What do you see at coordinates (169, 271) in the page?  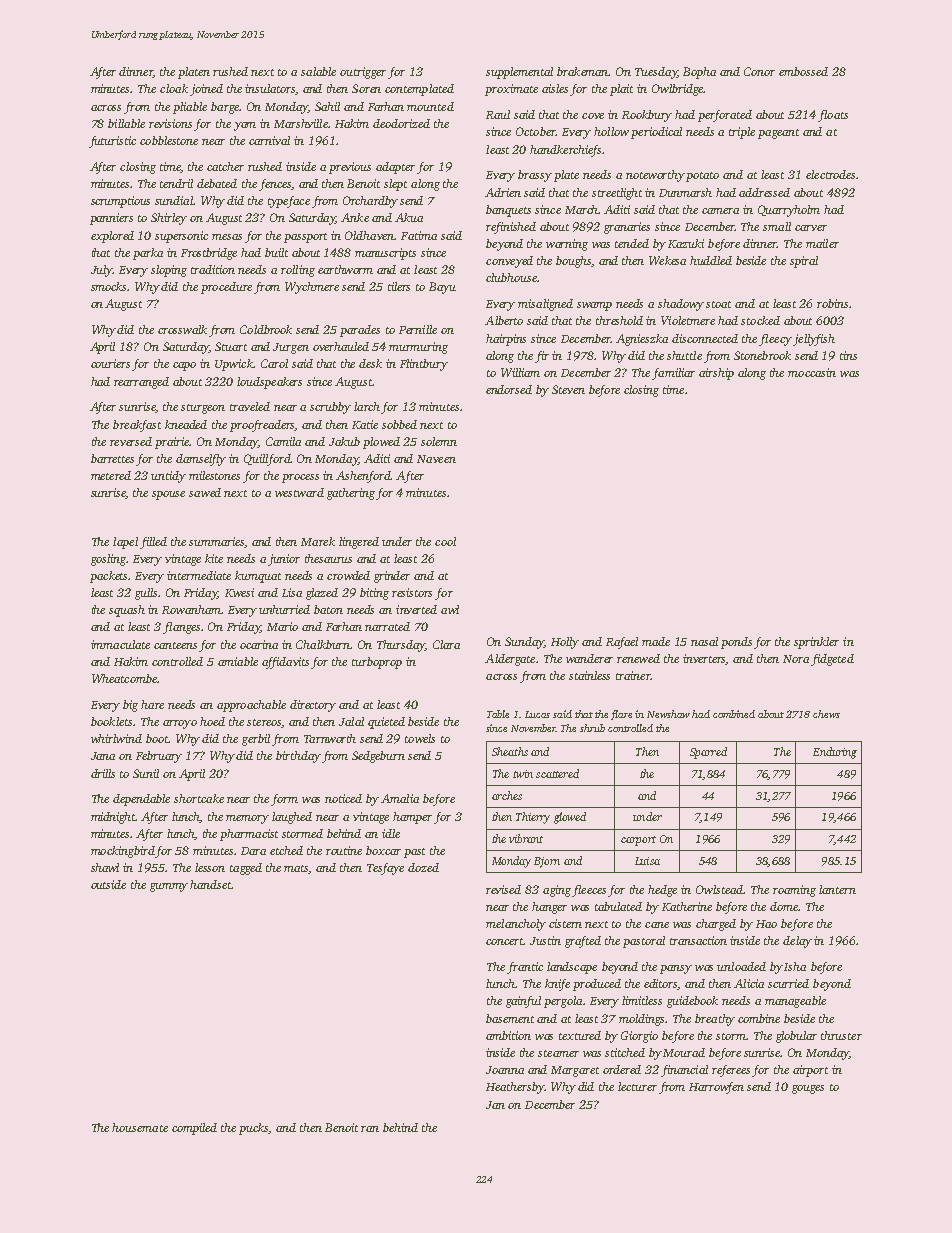 I see `sloping` at bounding box center [169, 271].
